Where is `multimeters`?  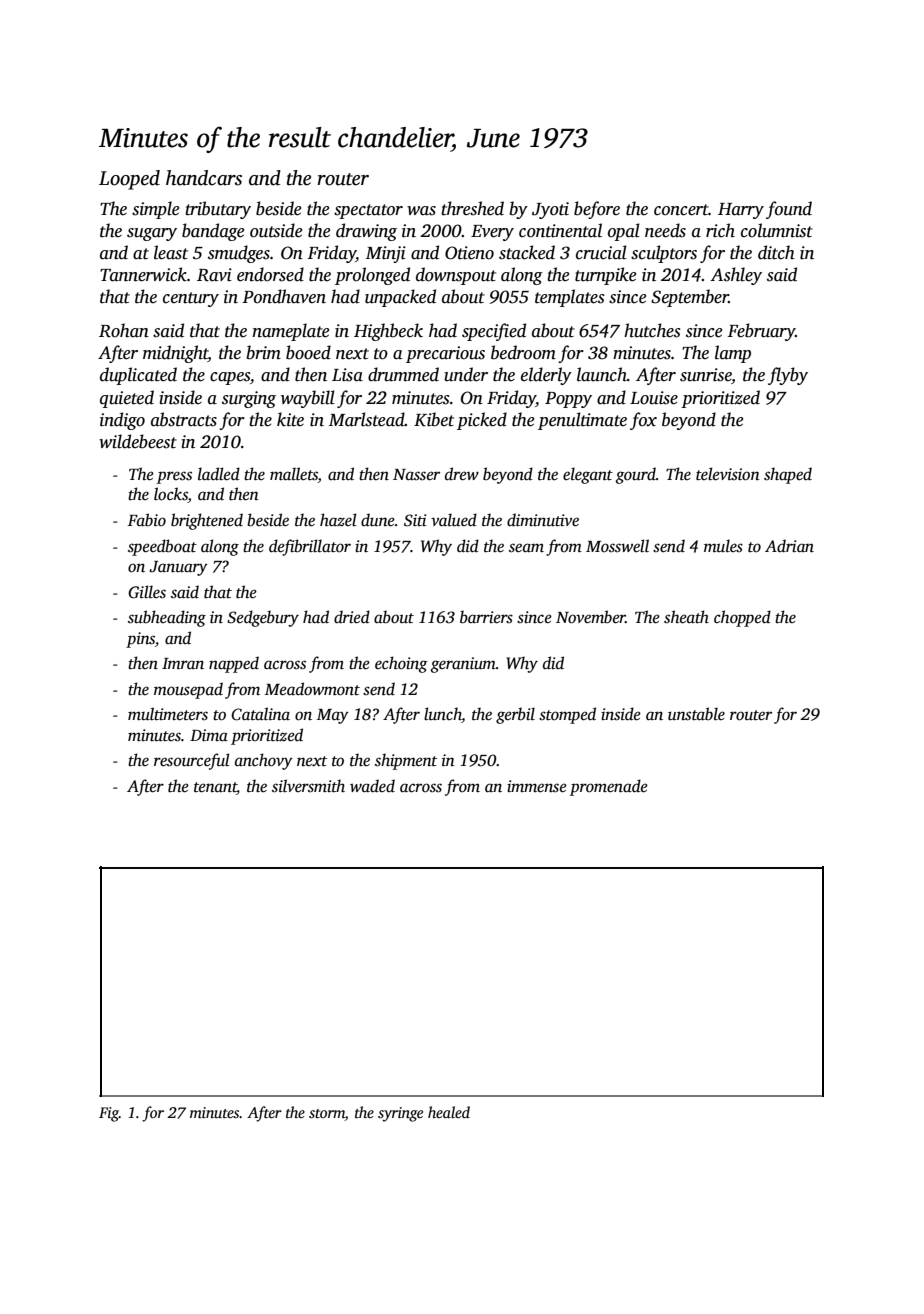 multimeters is located at coordinates (168, 714).
